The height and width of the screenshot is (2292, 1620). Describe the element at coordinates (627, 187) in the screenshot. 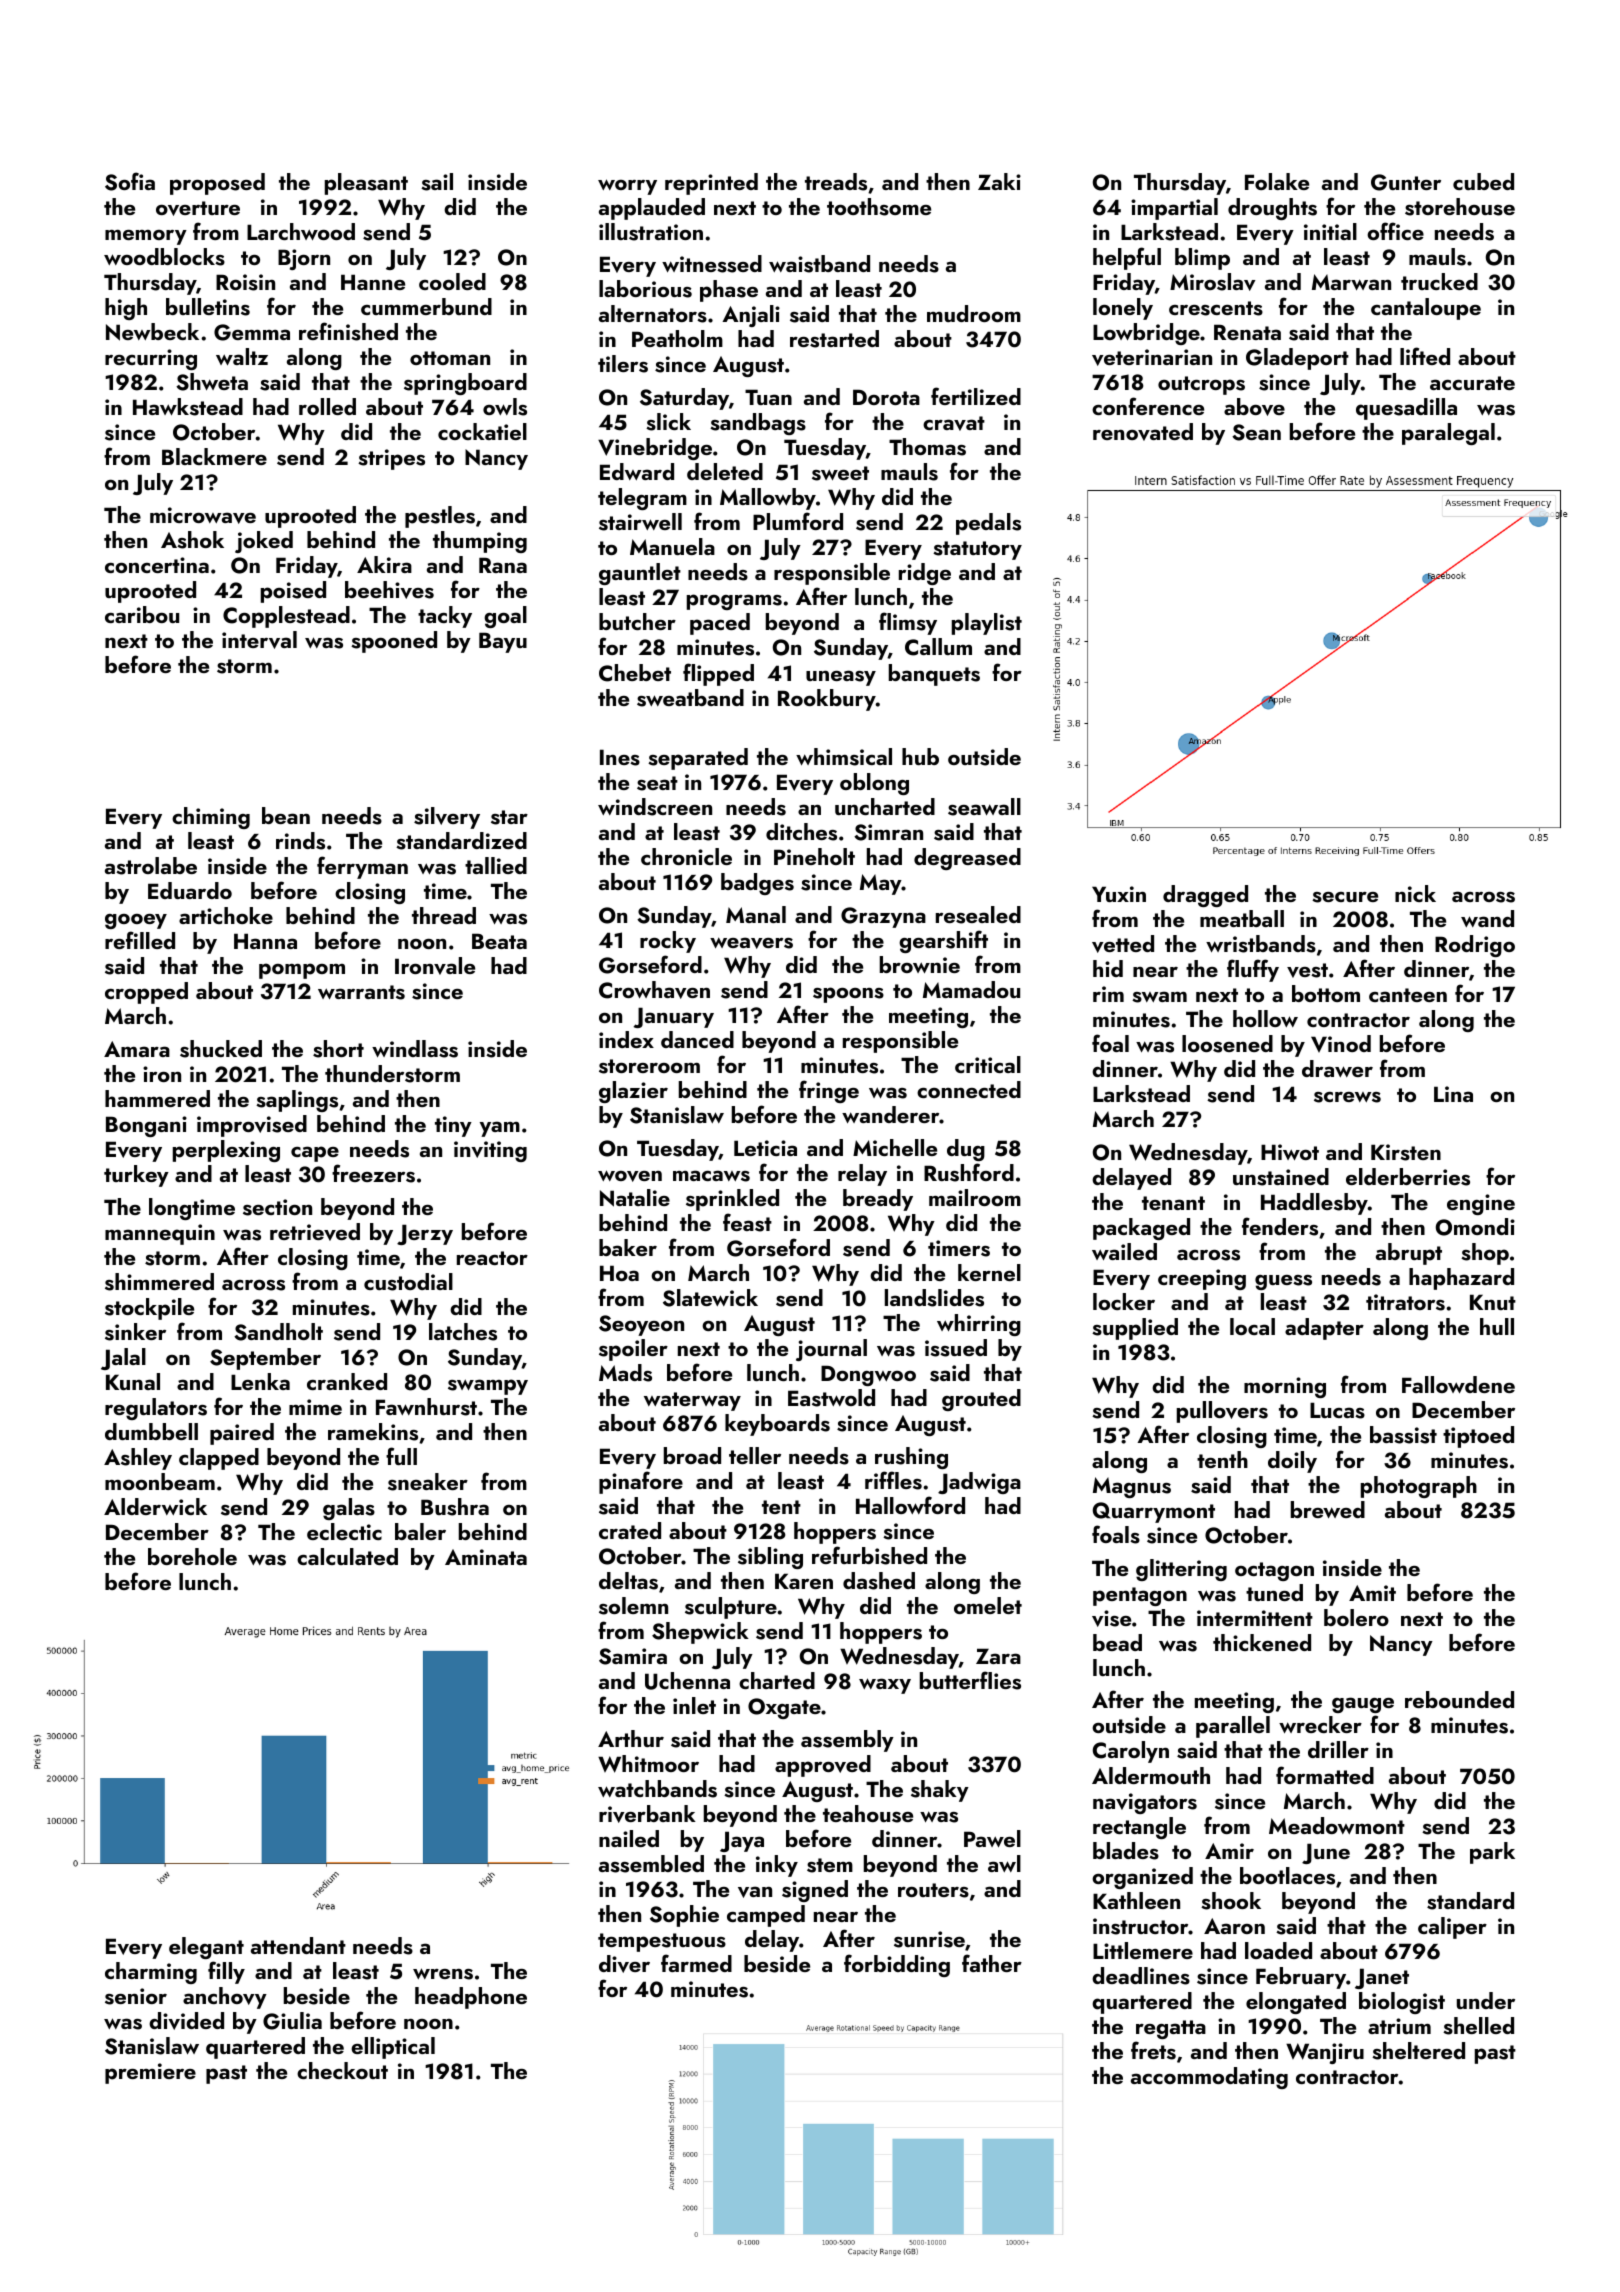

I see `worry` at that location.
